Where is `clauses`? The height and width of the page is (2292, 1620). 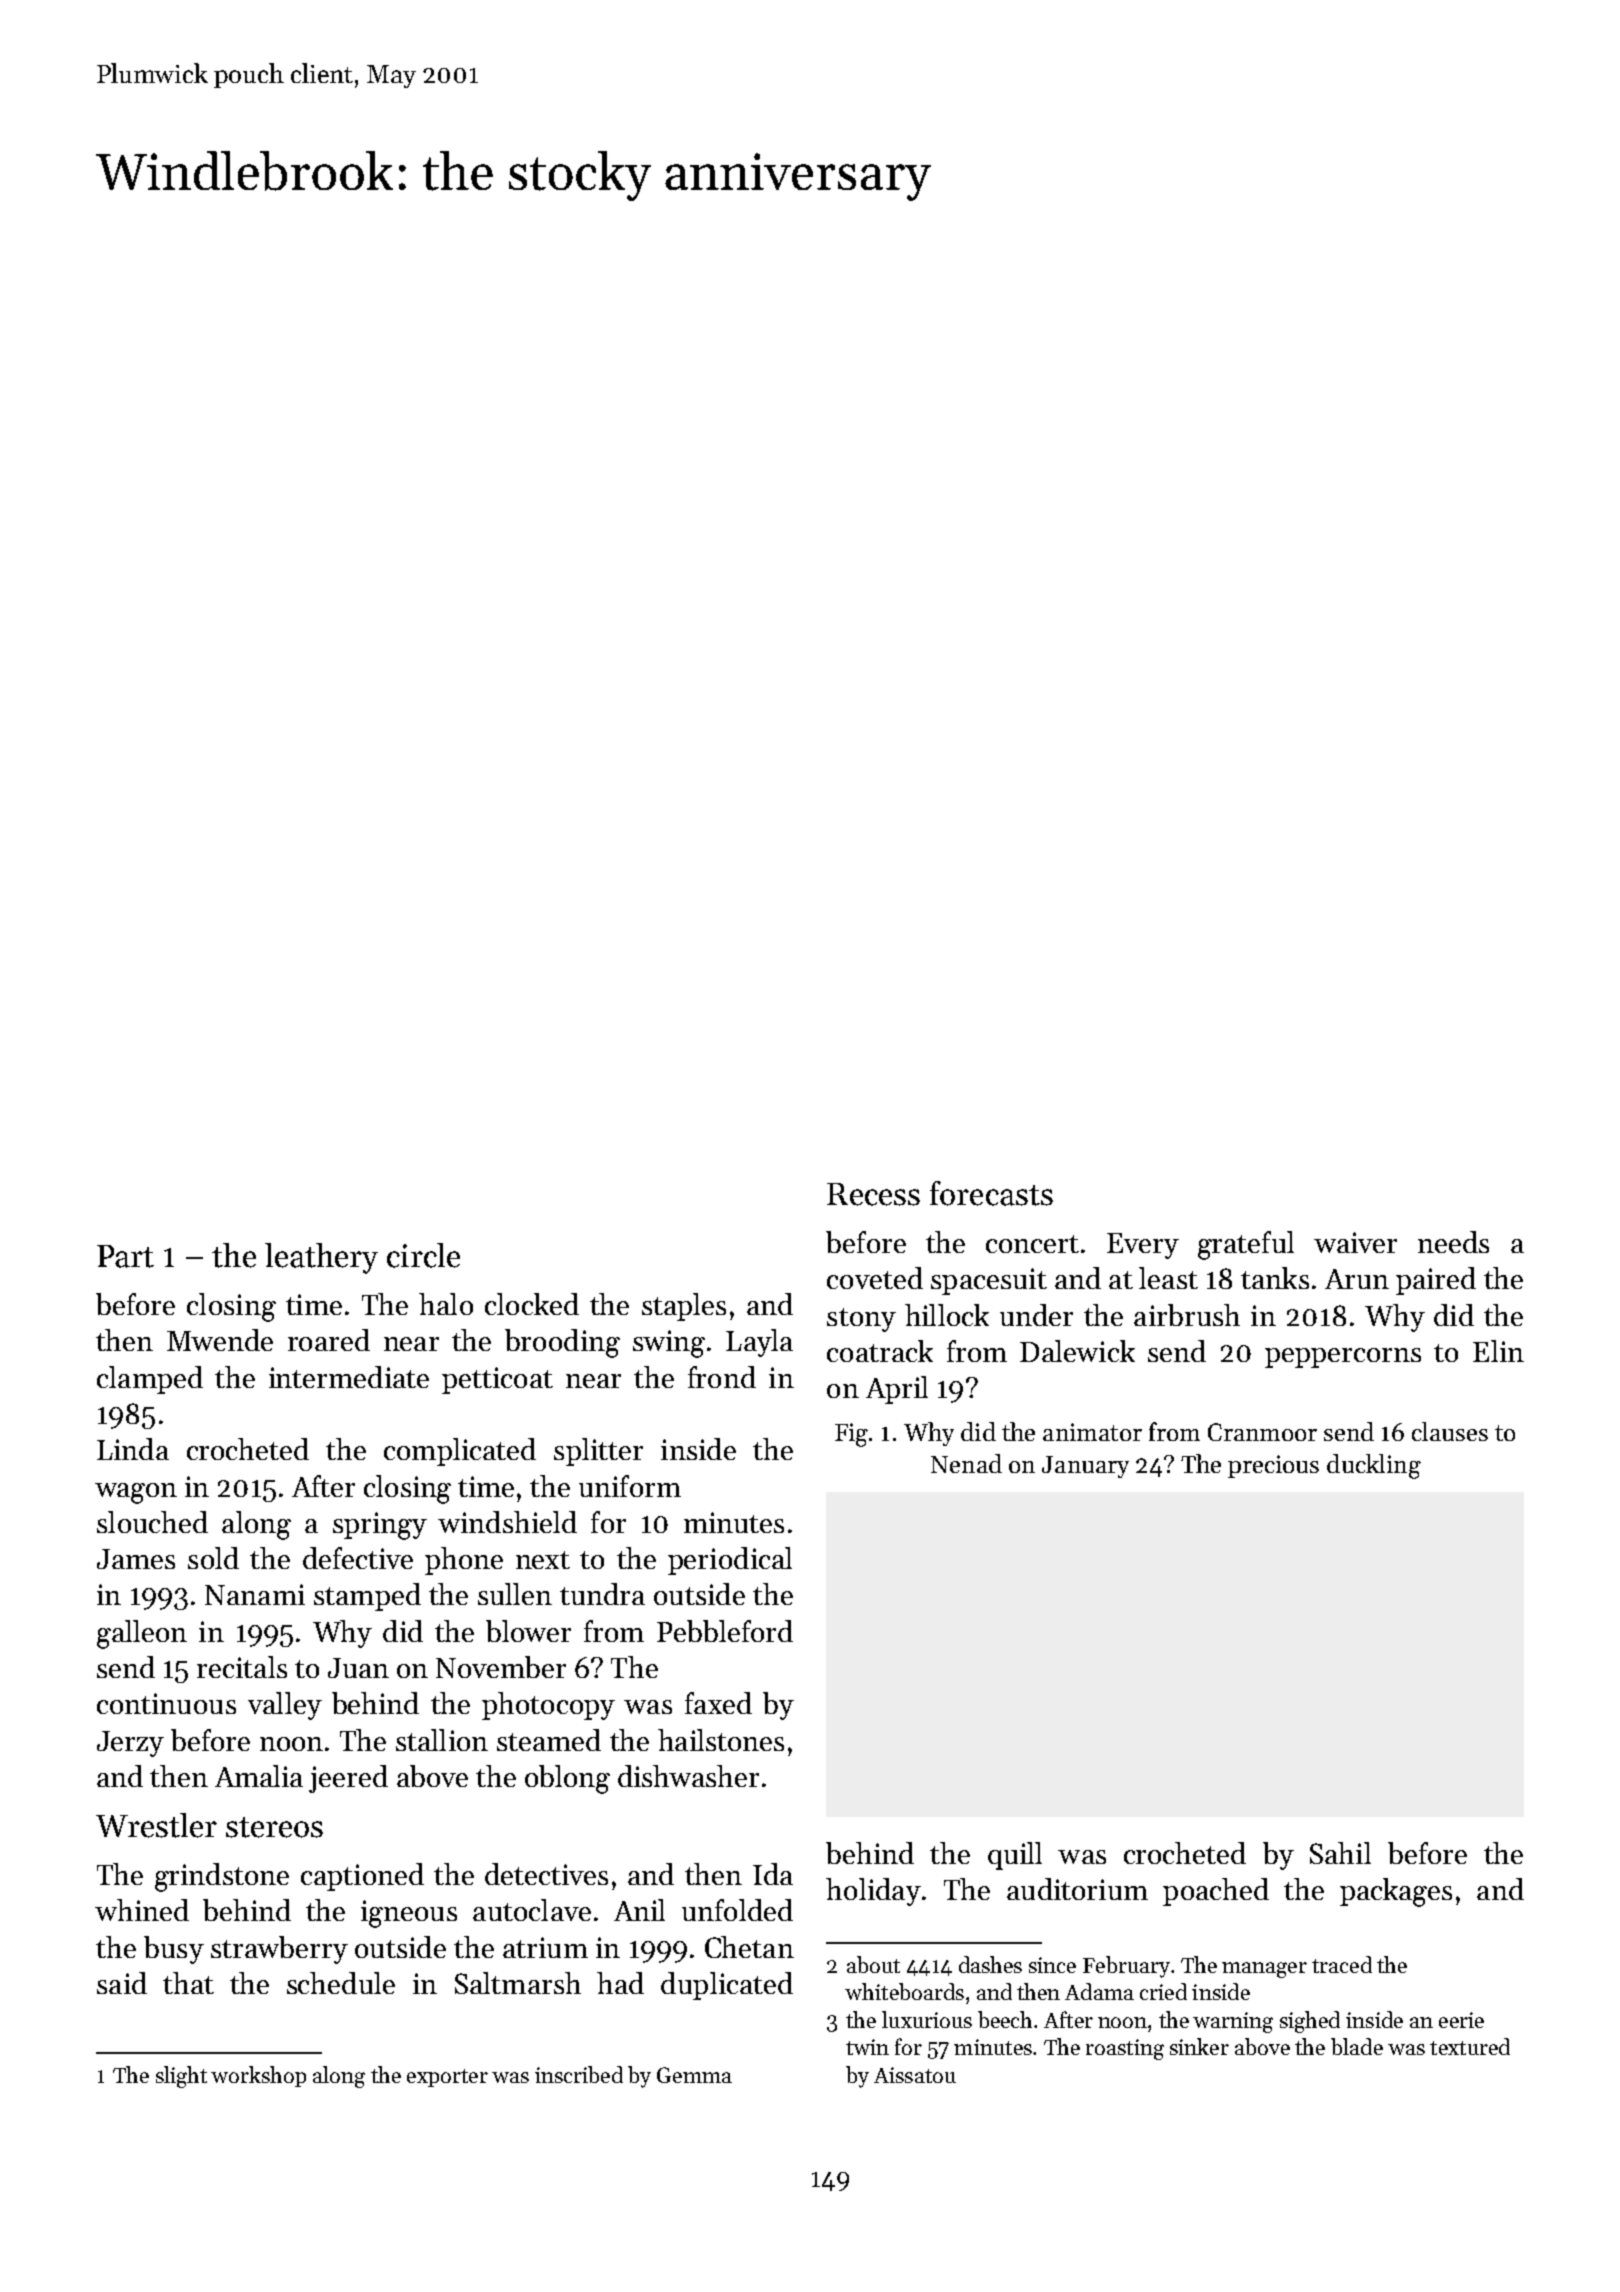
clauses is located at coordinates (1450, 1431).
